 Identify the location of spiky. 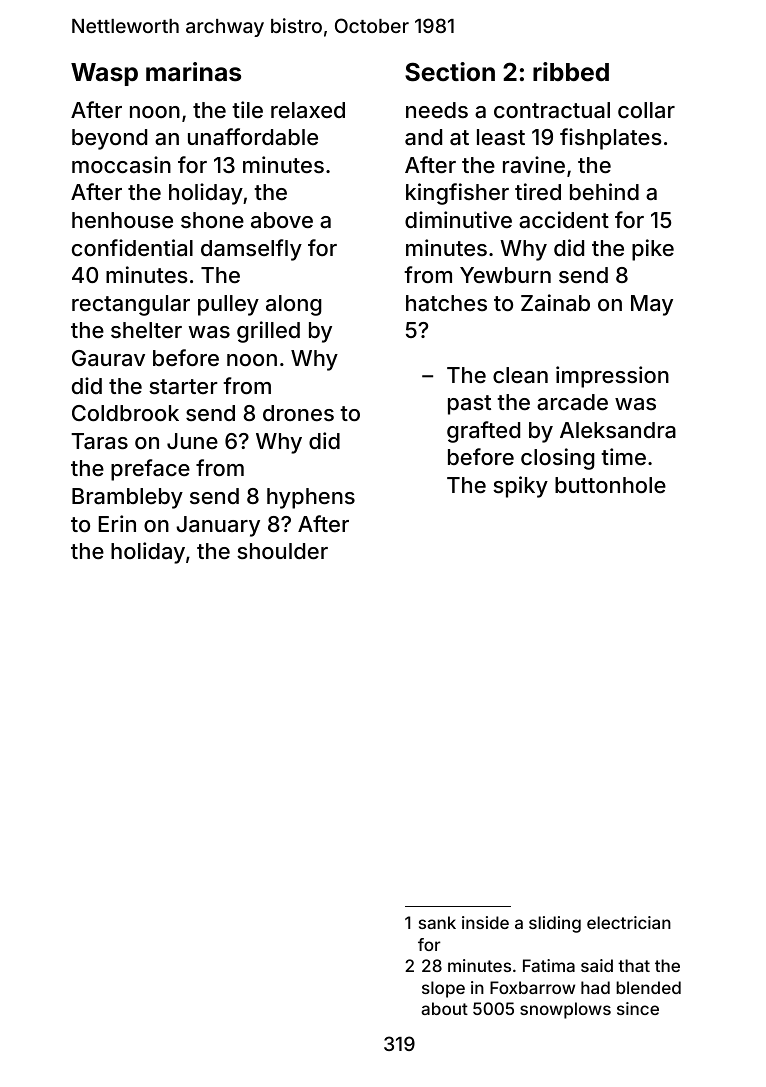
(520, 487).
